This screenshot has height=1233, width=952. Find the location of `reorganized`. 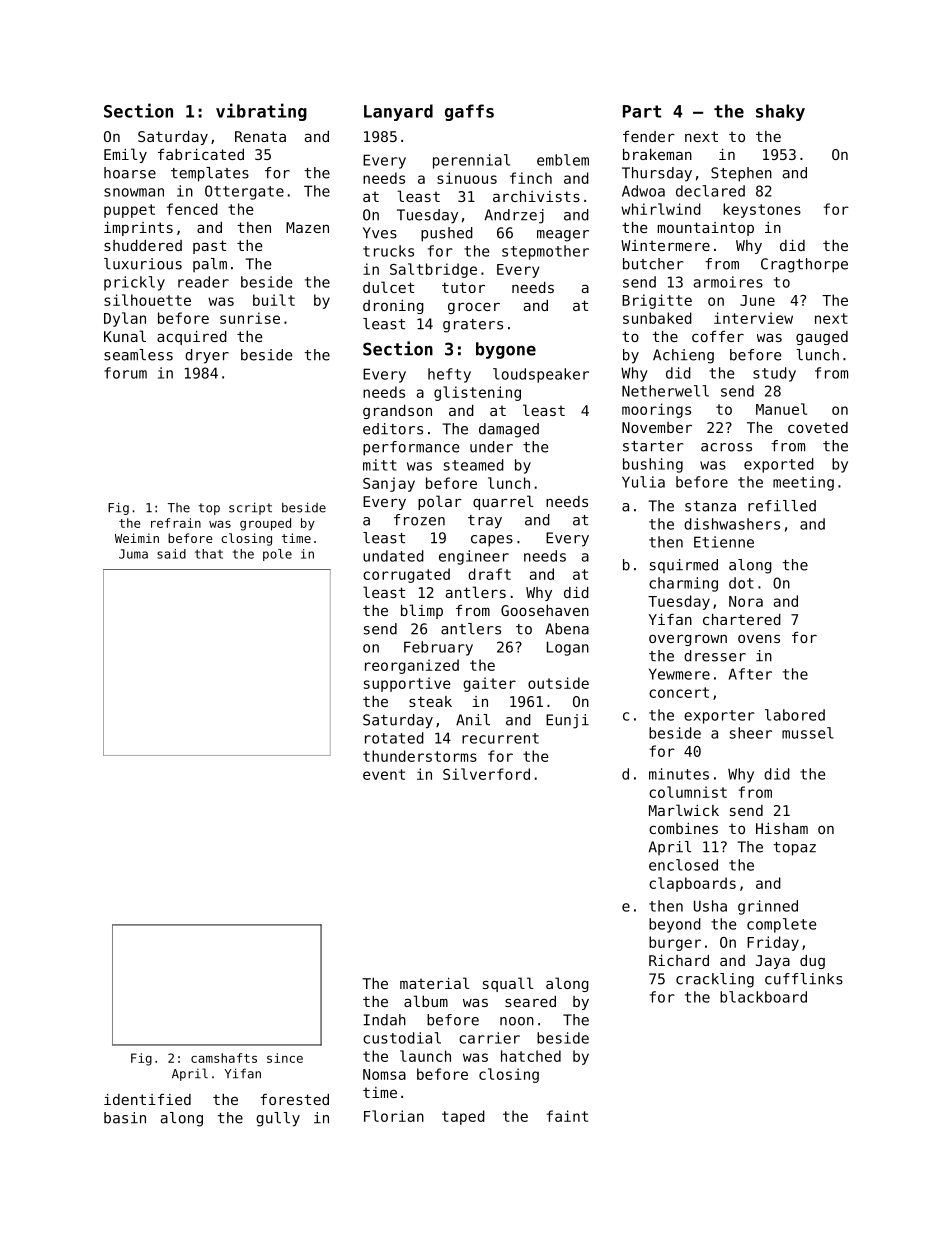

reorganized is located at coordinates (412, 666).
